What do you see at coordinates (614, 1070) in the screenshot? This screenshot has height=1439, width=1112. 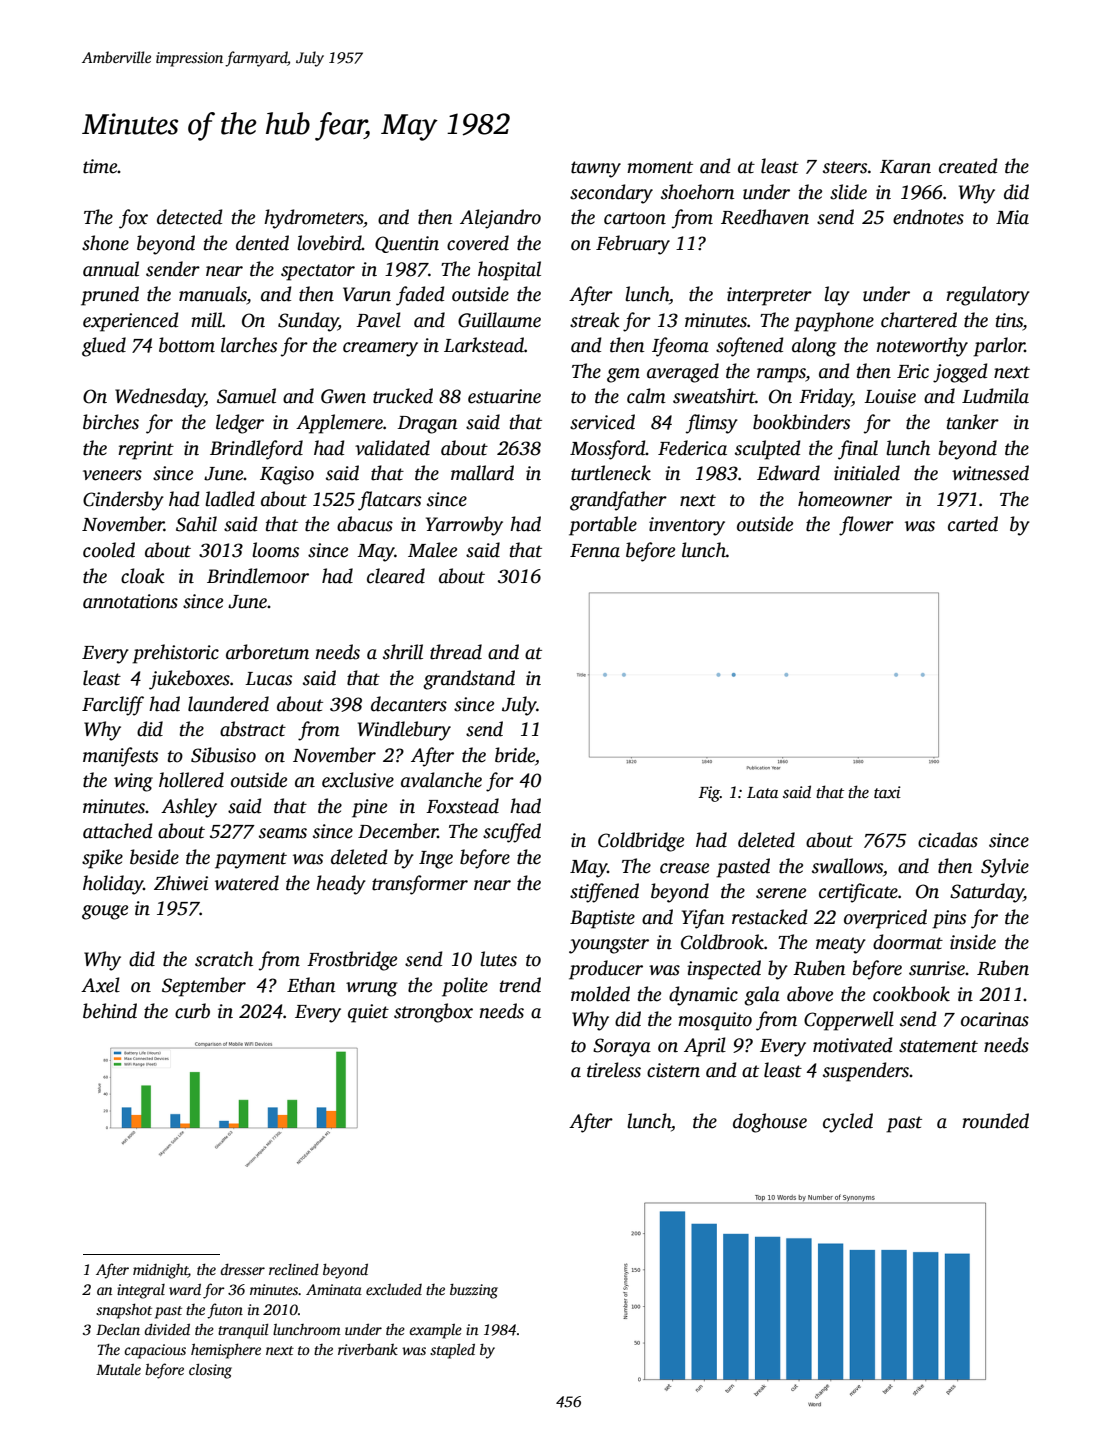 I see `tireless` at bounding box center [614, 1070].
